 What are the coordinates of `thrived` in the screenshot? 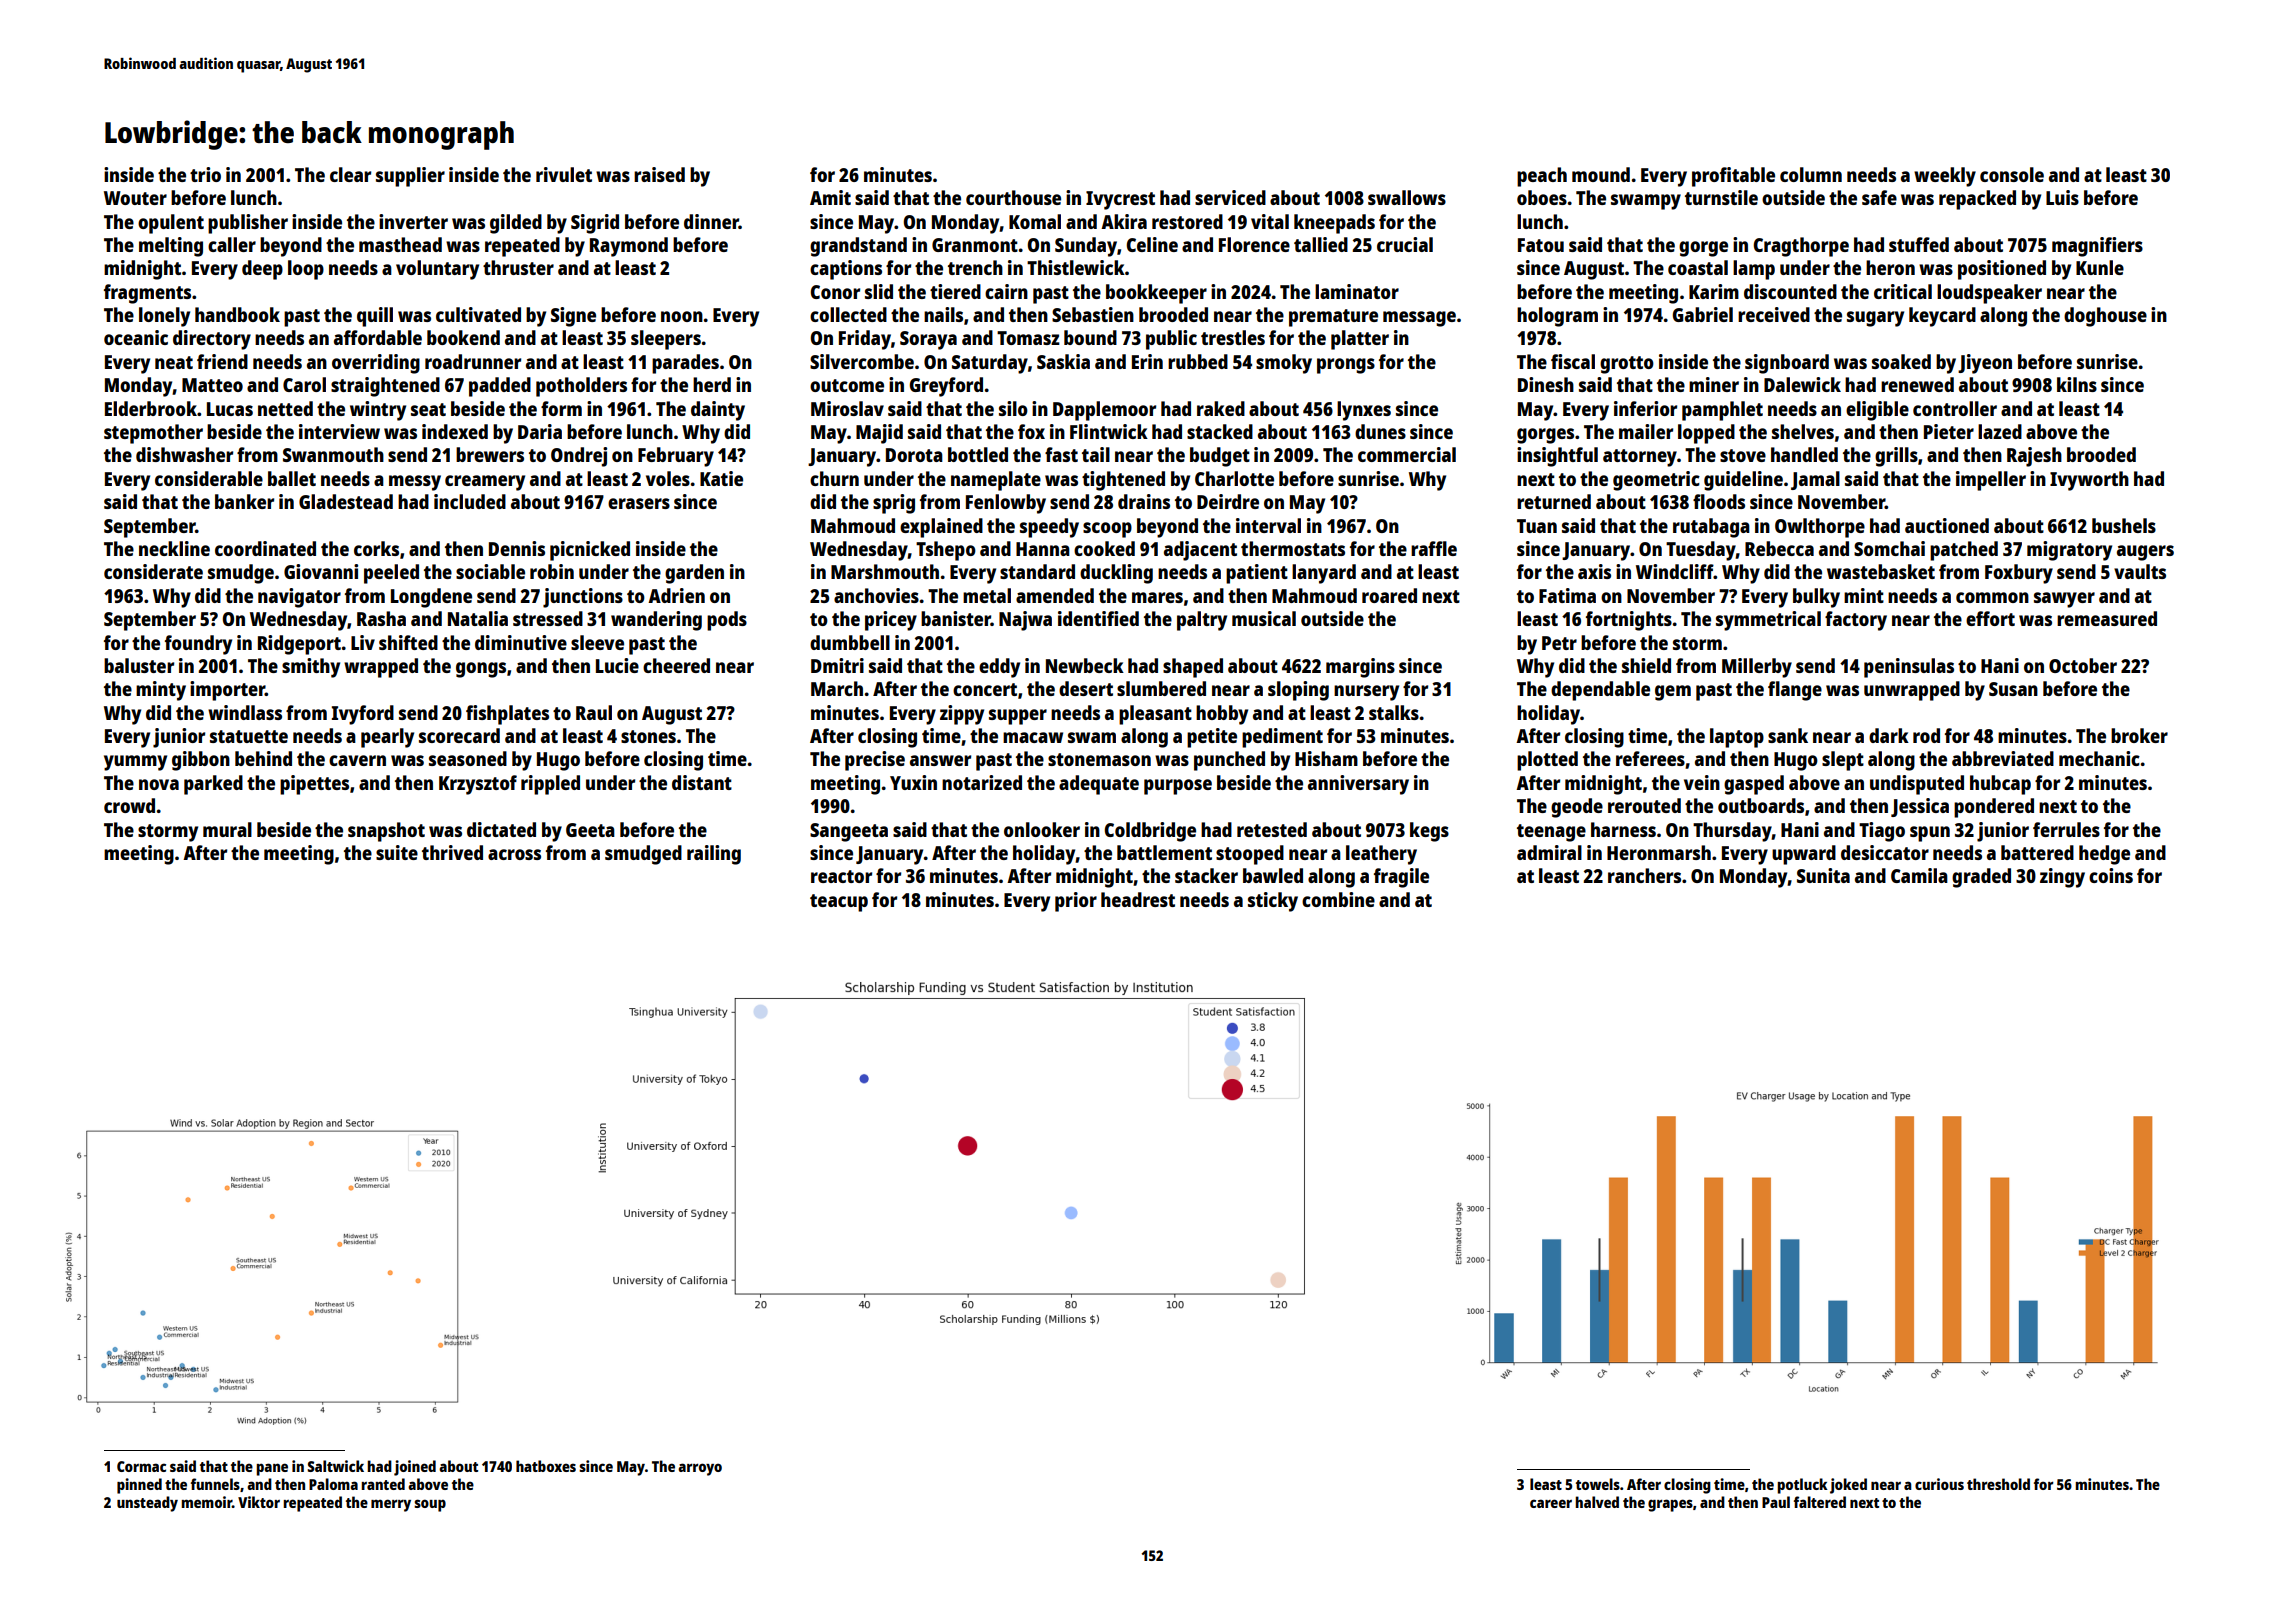 It's located at (452, 852).
